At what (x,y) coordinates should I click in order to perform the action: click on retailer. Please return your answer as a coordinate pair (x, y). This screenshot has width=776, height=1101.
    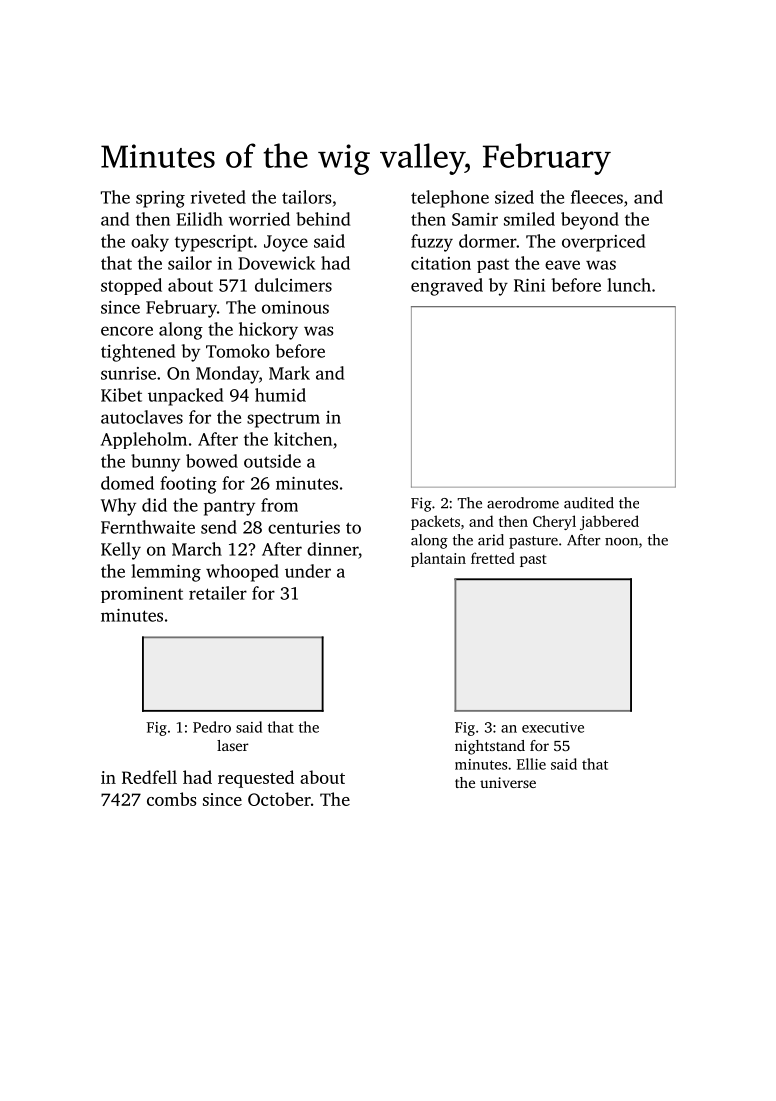
    Looking at the image, I should click on (218, 593).
